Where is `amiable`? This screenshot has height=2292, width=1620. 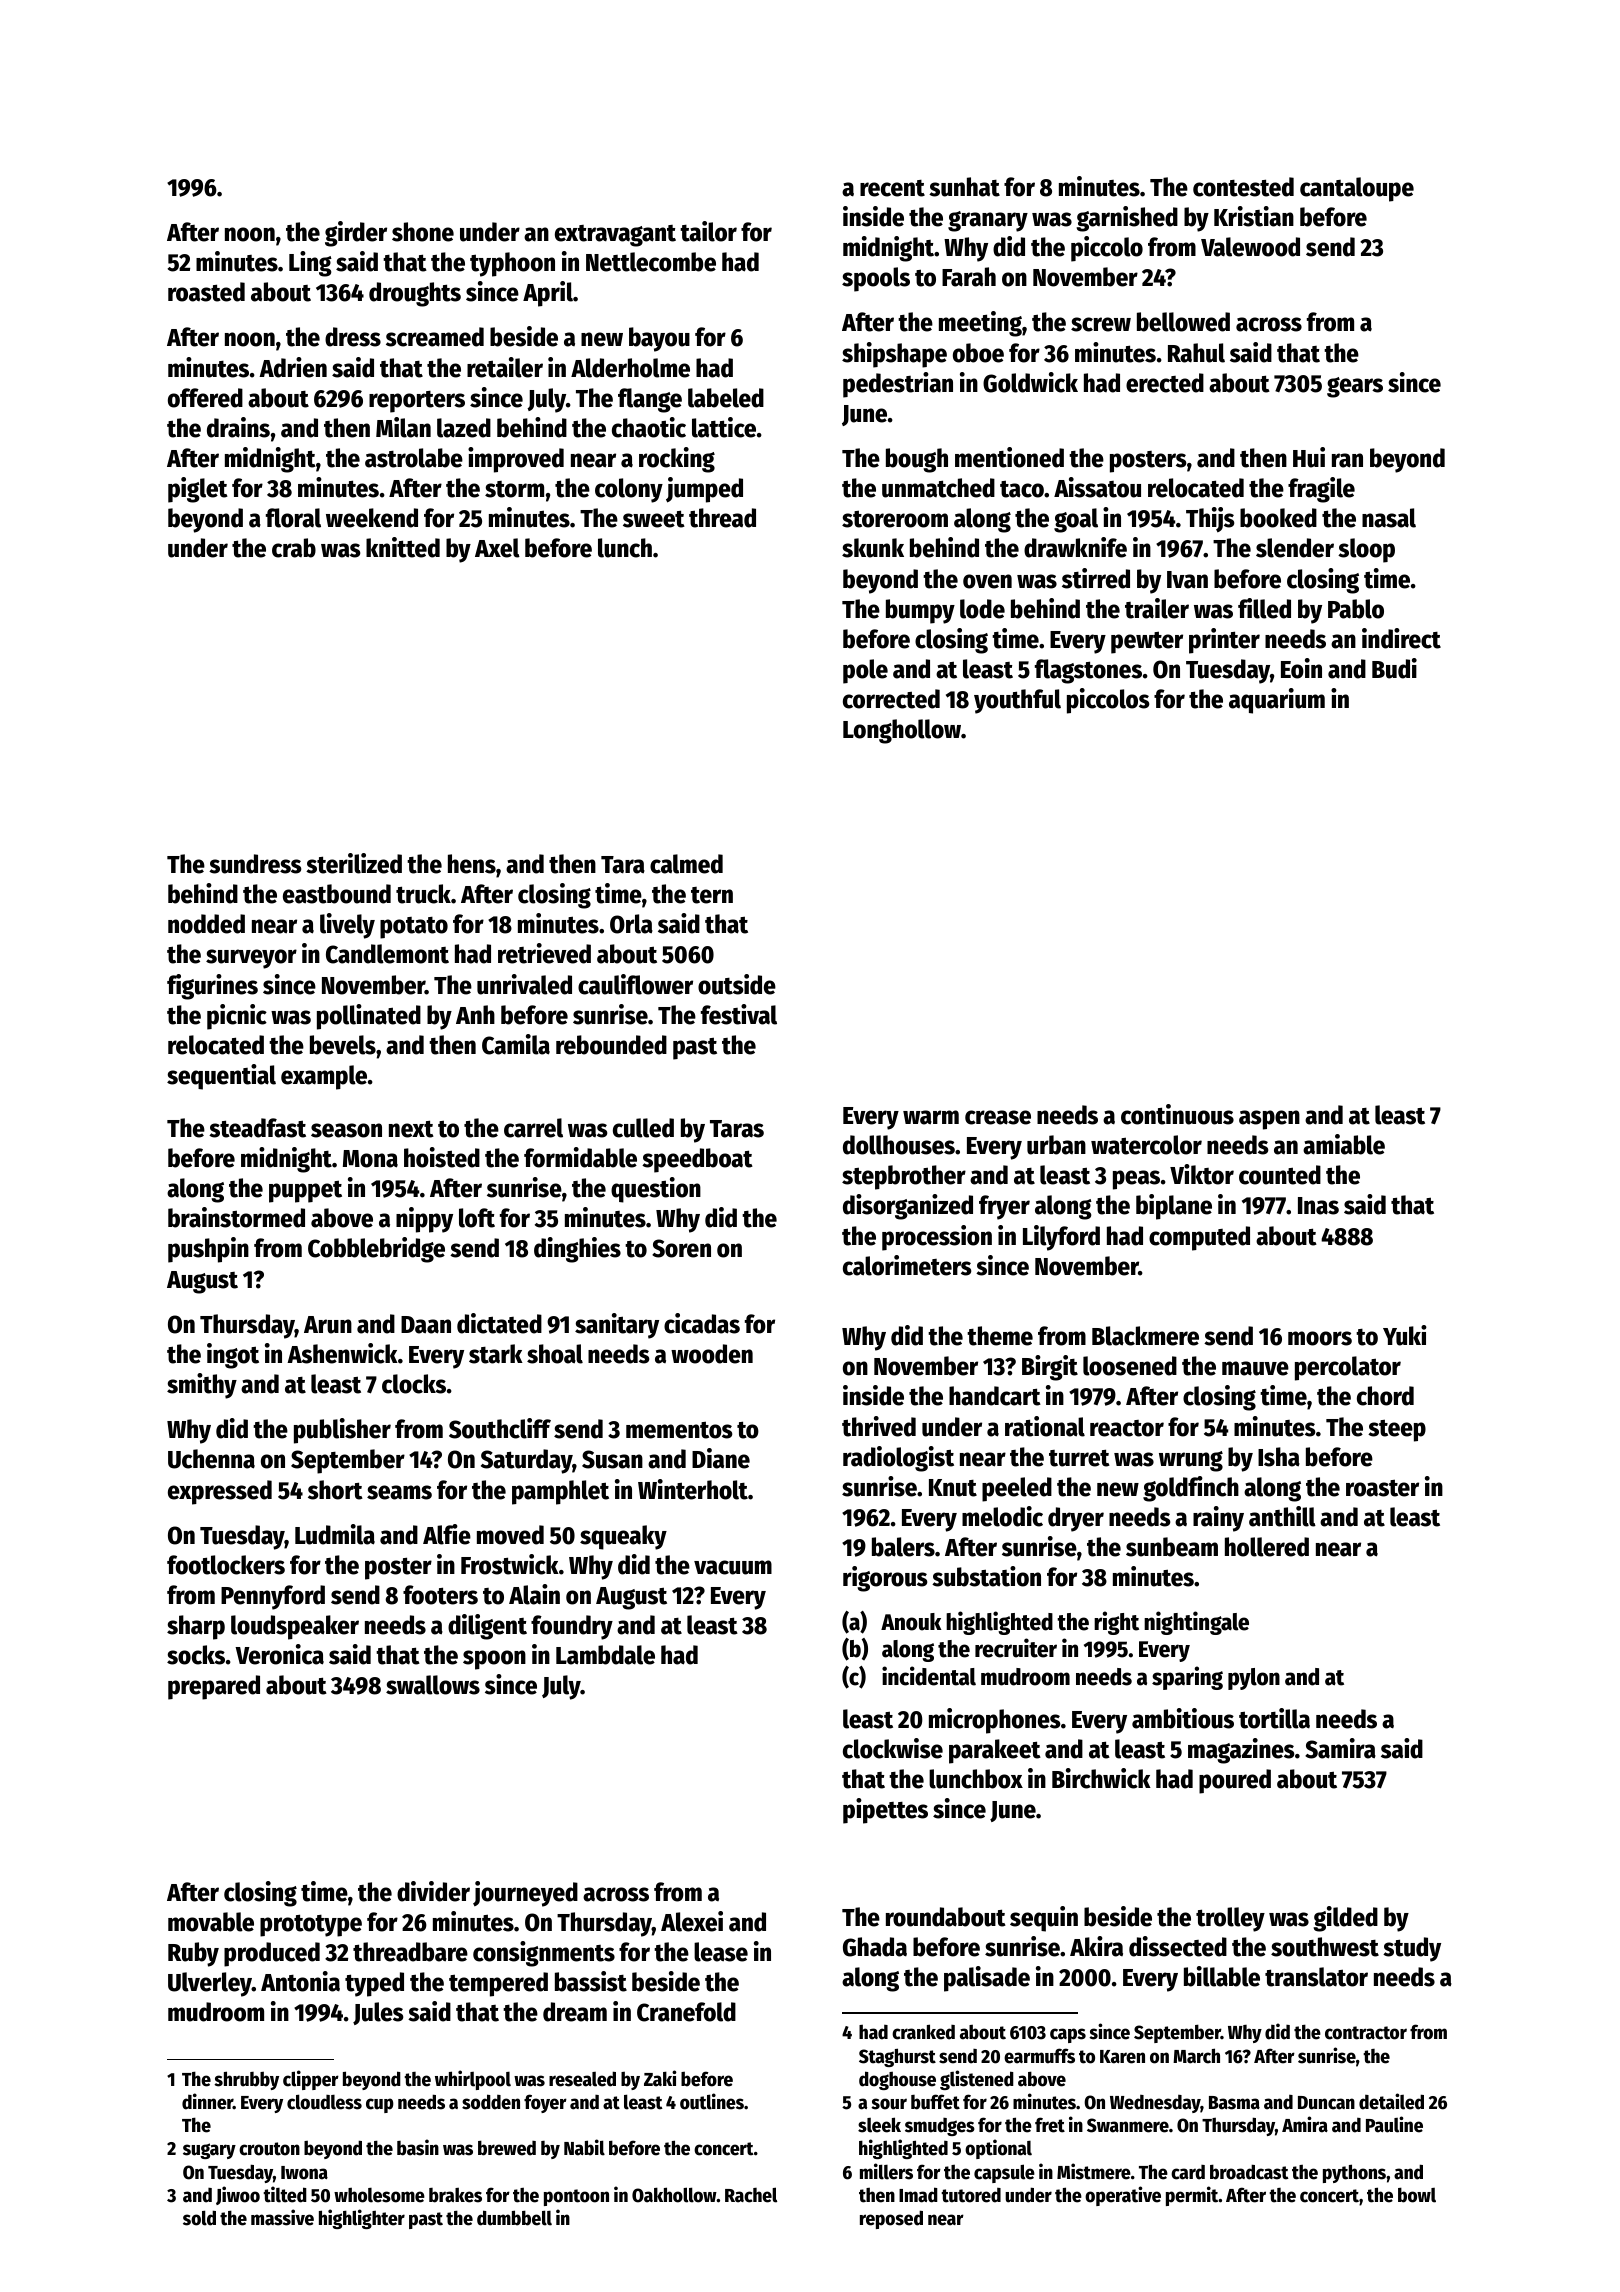 amiable is located at coordinates (1344, 1144).
